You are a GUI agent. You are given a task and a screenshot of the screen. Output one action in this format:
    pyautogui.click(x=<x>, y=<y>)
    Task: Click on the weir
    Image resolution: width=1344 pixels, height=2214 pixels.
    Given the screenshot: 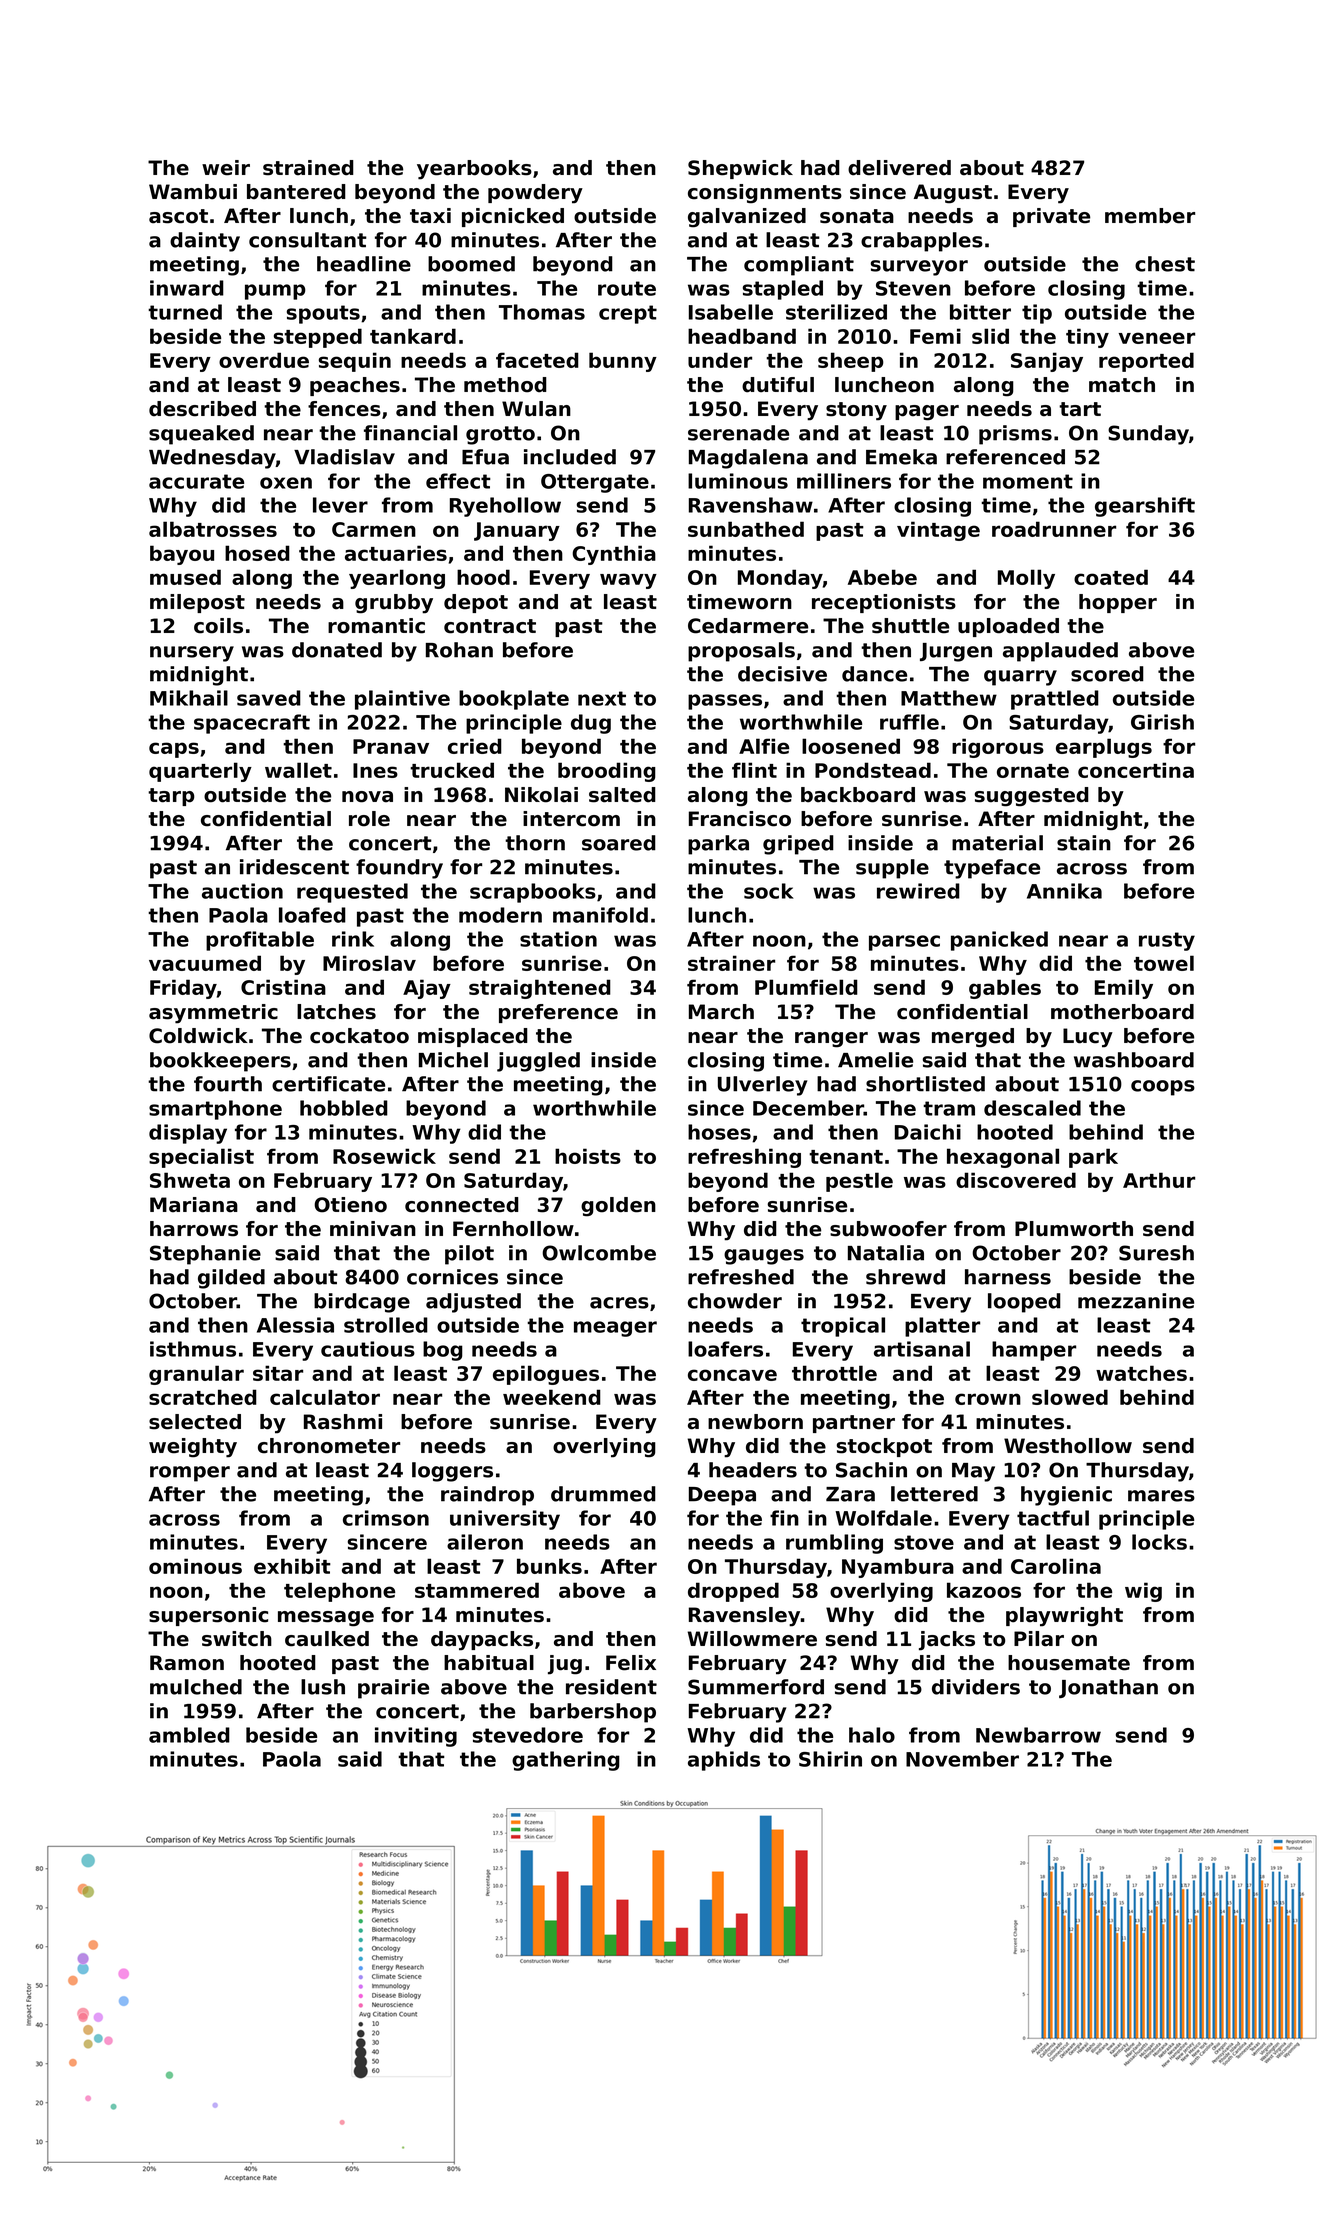 What is the action you would take?
    pyautogui.click(x=226, y=168)
